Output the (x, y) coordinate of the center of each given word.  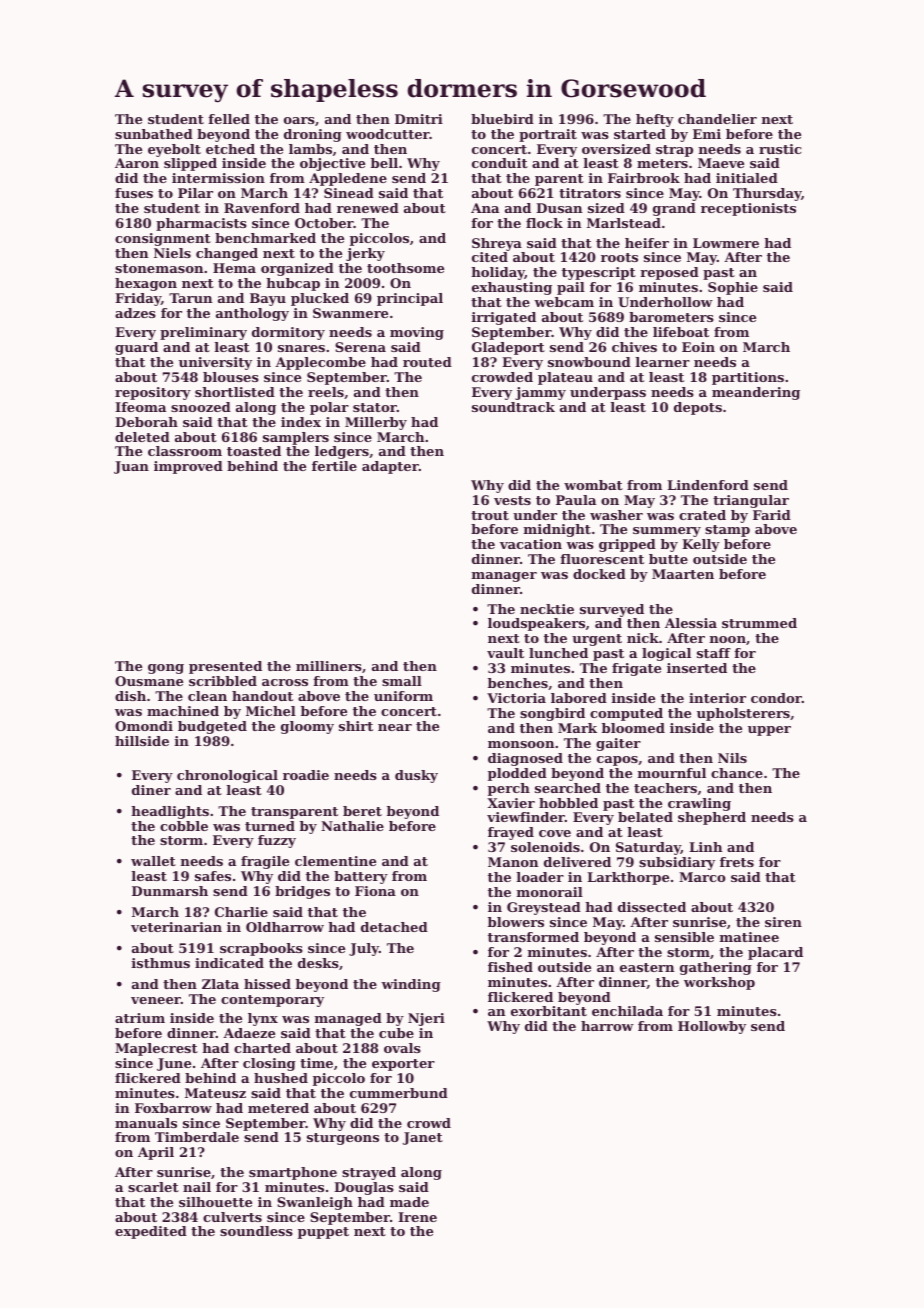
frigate (636, 669)
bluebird (502, 119)
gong (166, 669)
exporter (403, 1065)
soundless (256, 1231)
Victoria (516, 698)
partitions (748, 378)
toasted (254, 451)
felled (229, 119)
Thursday (767, 194)
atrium (140, 1018)
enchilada (627, 1011)
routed (427, 362)
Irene (417, 1217)
